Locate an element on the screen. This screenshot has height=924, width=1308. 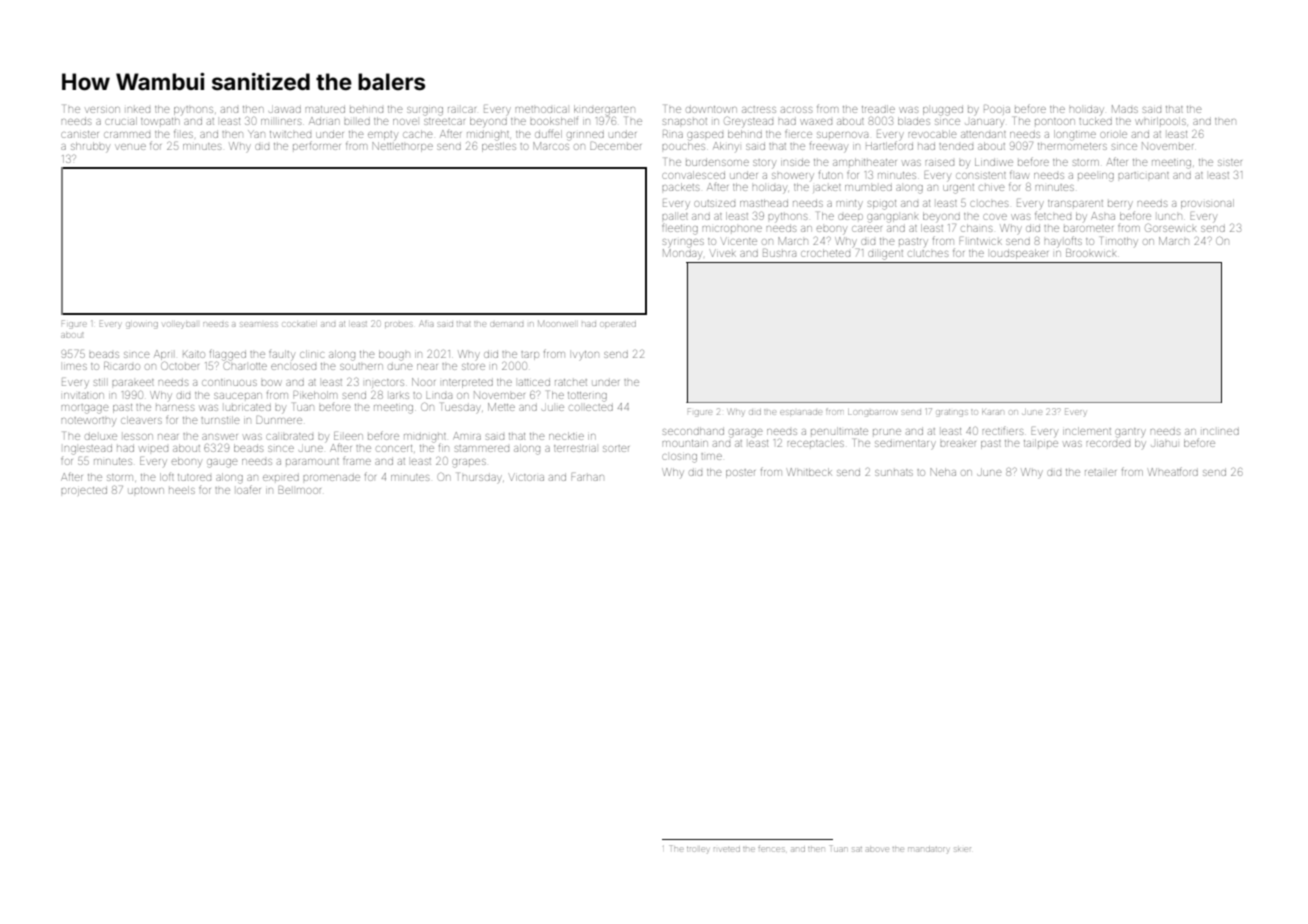
December is located at coordinates (615, 146).
